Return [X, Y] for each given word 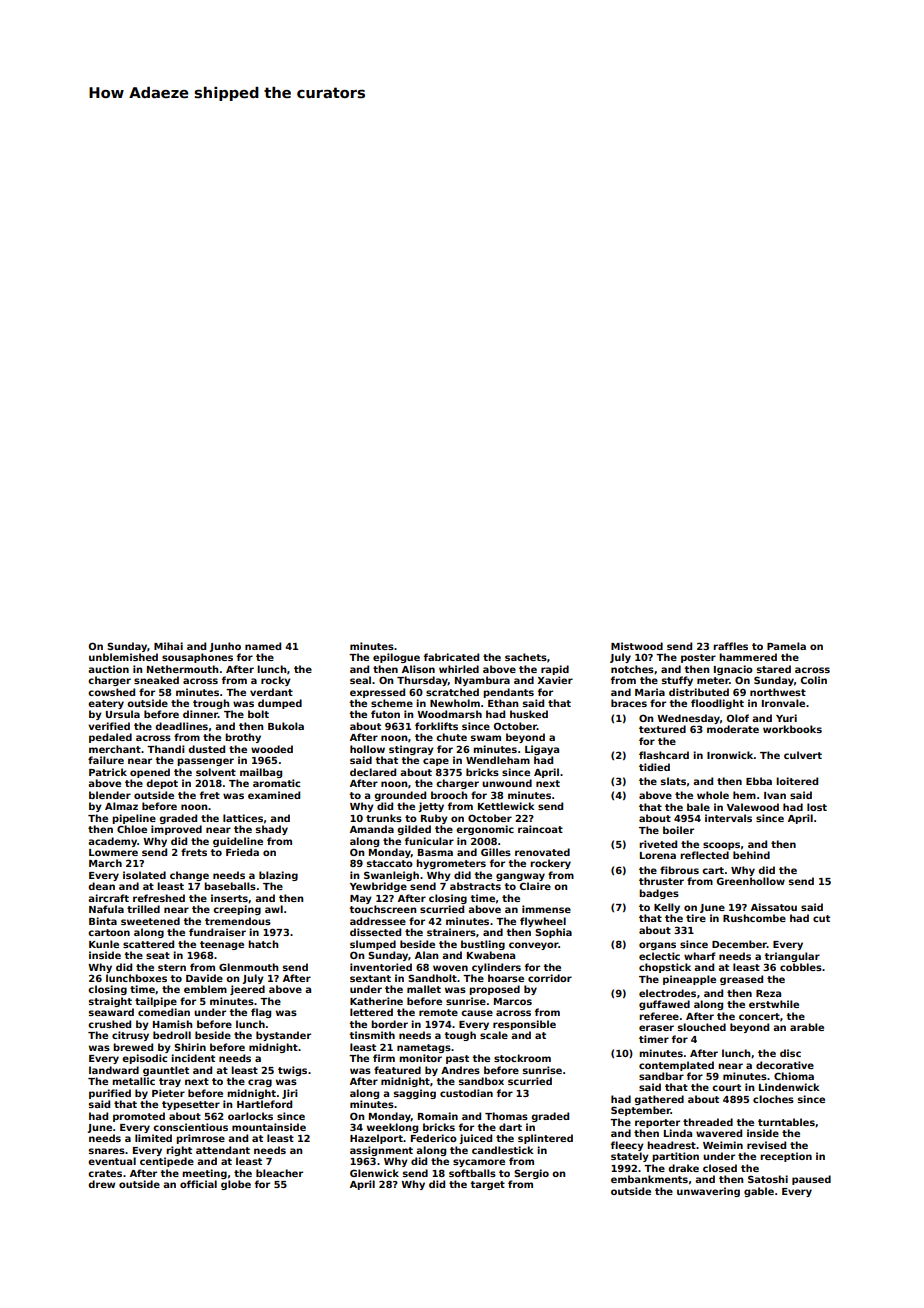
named [263, 646]
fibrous [679, 870]
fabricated [451, 657]
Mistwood [637, 646]
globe [236, 1185]
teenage [222, 945]
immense [546, 909]
